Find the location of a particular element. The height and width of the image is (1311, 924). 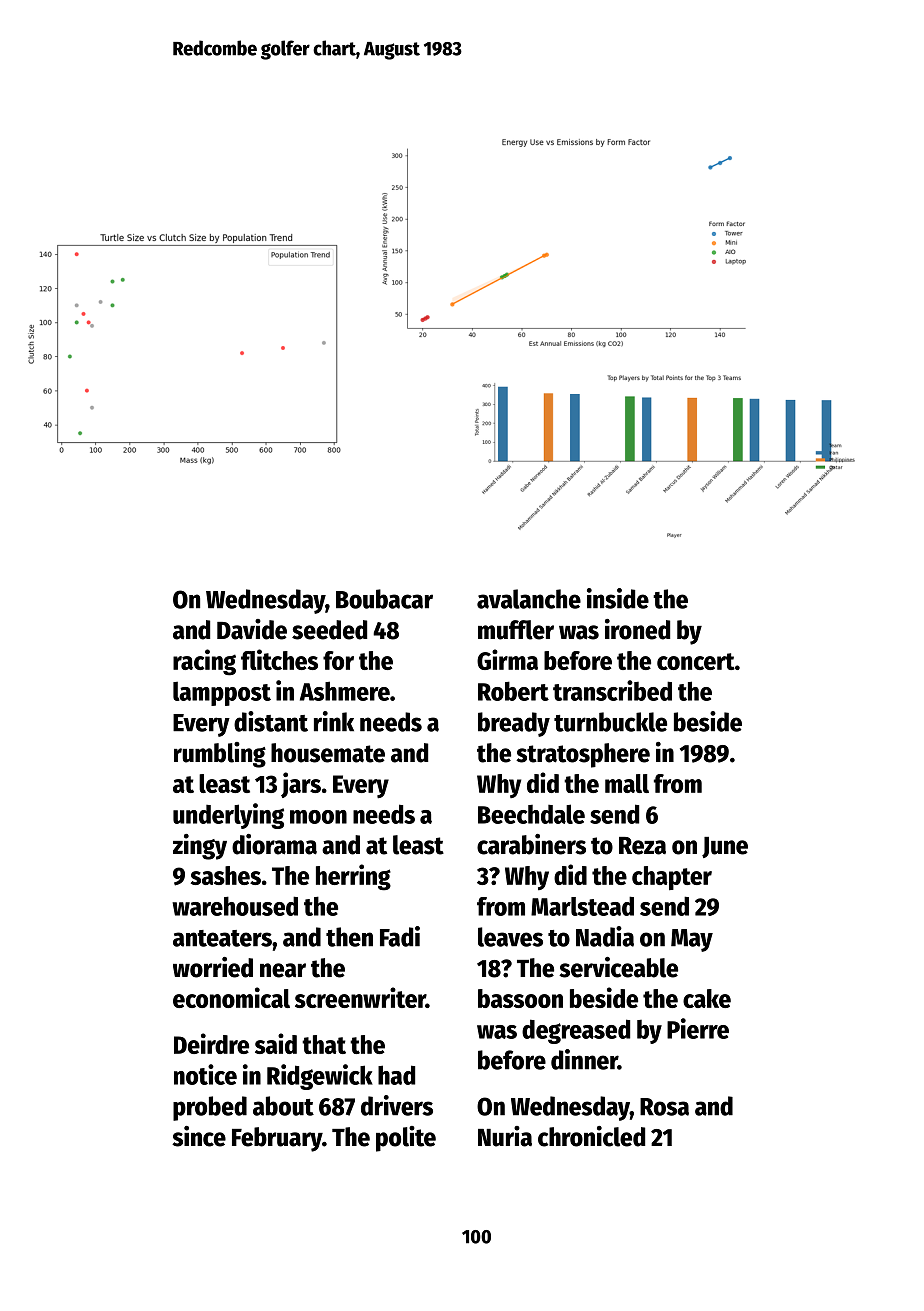

ironed is located at coordinates (637, 629).
